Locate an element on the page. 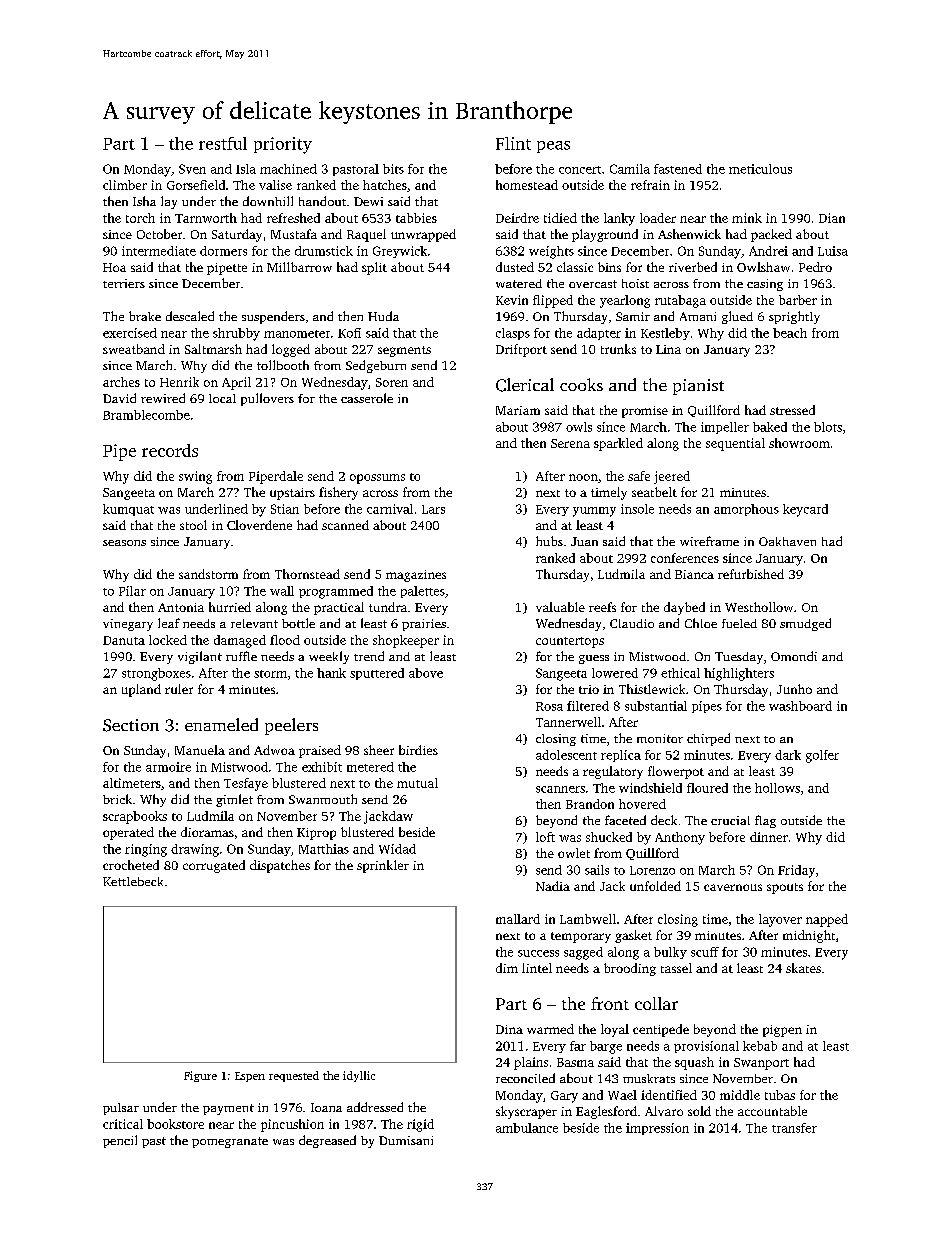  segments is located at coordinates (404, 351).
